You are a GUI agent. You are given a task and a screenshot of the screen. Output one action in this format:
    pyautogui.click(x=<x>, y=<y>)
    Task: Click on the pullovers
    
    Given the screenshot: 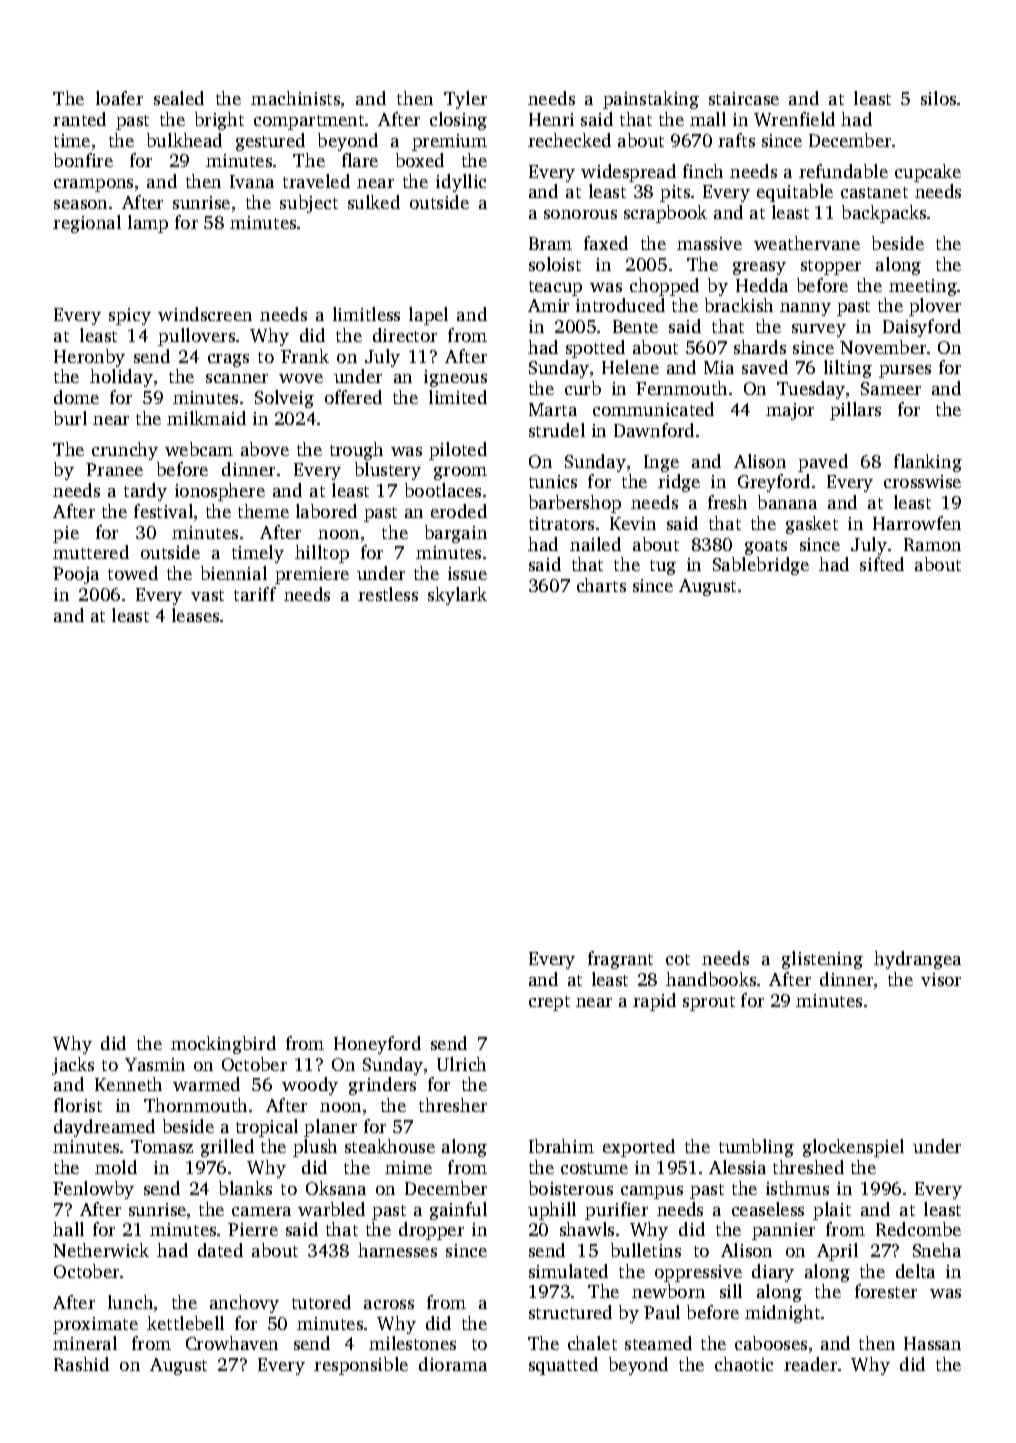 What is the action you would take?
    pyautogui.click(x=196, y=337)
